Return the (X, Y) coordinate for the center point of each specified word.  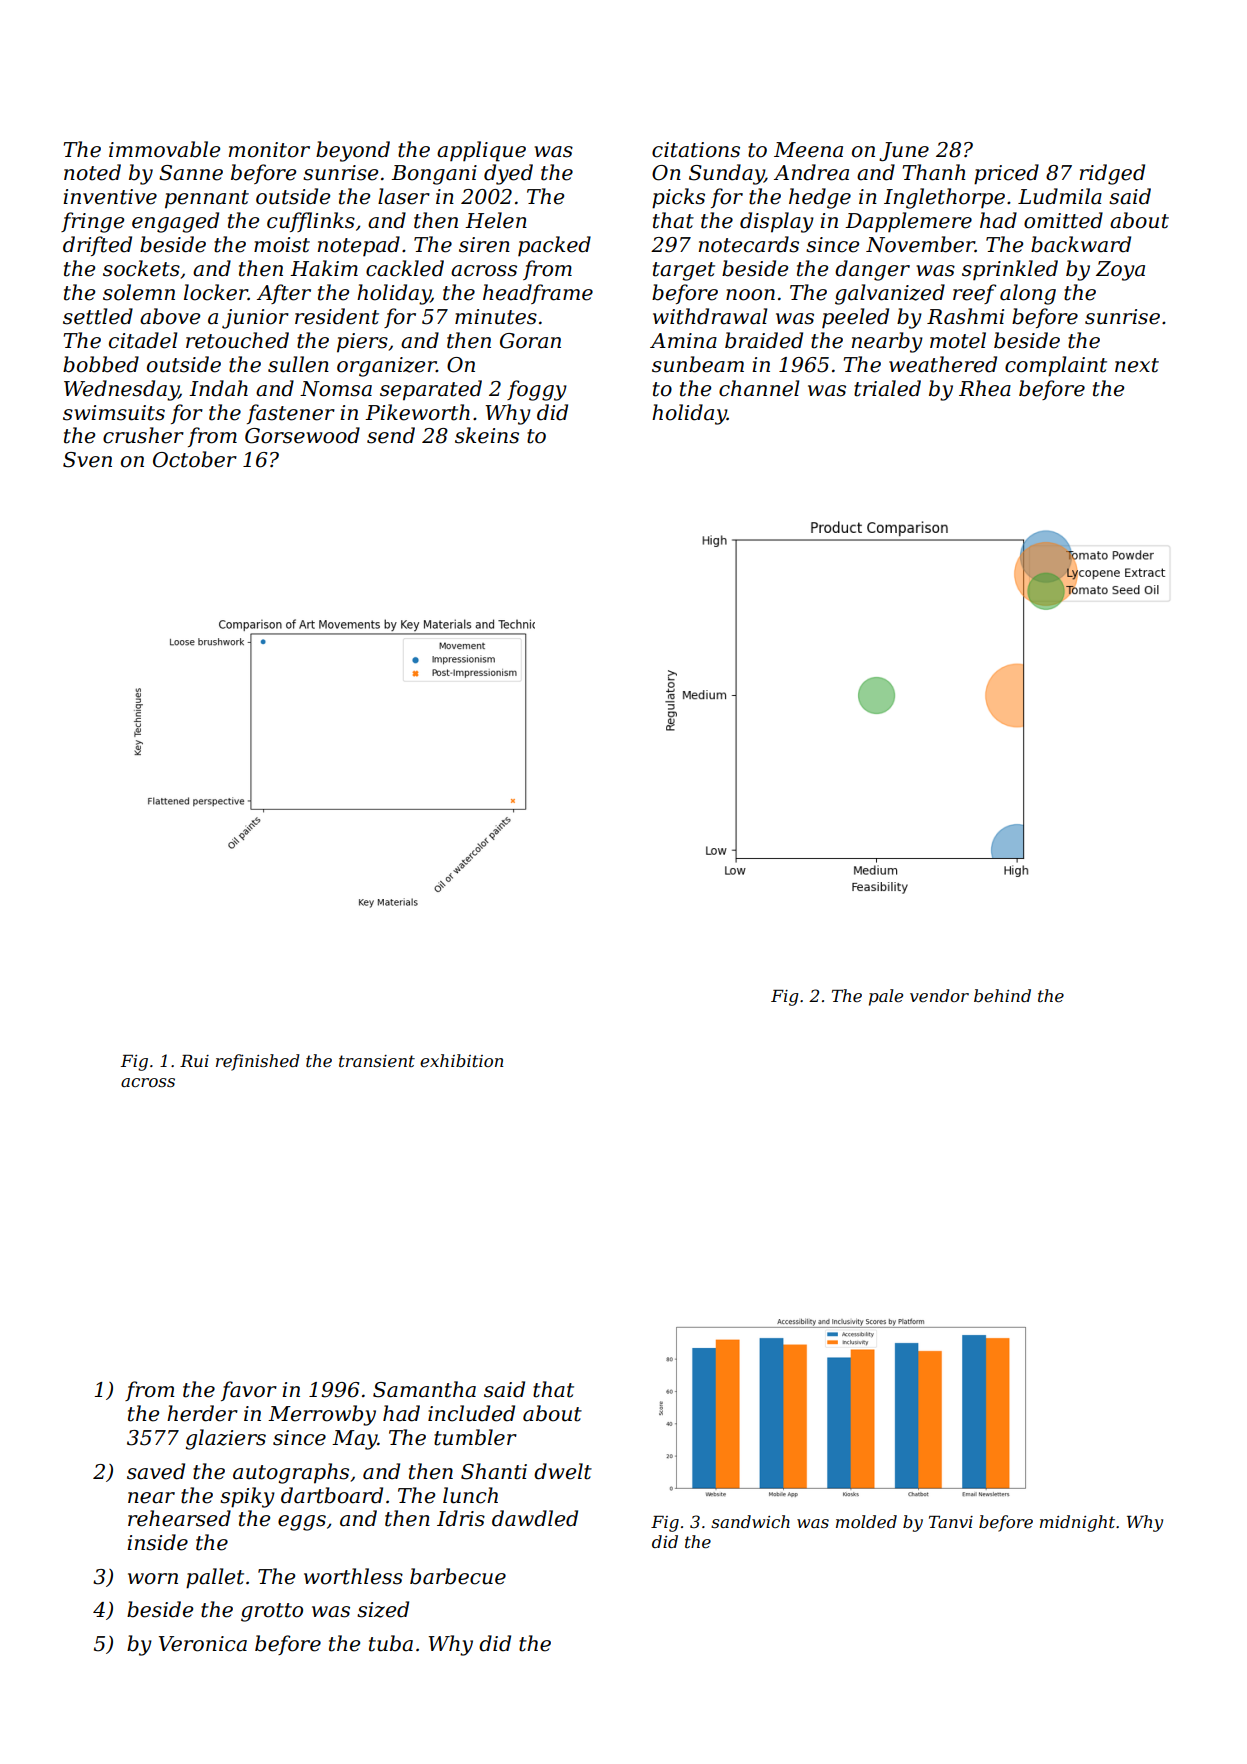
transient (377, 1061)
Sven (87, 460)
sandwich (750, 1521)
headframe (538, 294)
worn (153, 1579)
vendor (939, 995)
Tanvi (951, 1522)
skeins (487, 435)
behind (1002, 995)
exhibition (461, 1060)
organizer (387, 367)
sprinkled (1010, 270)
